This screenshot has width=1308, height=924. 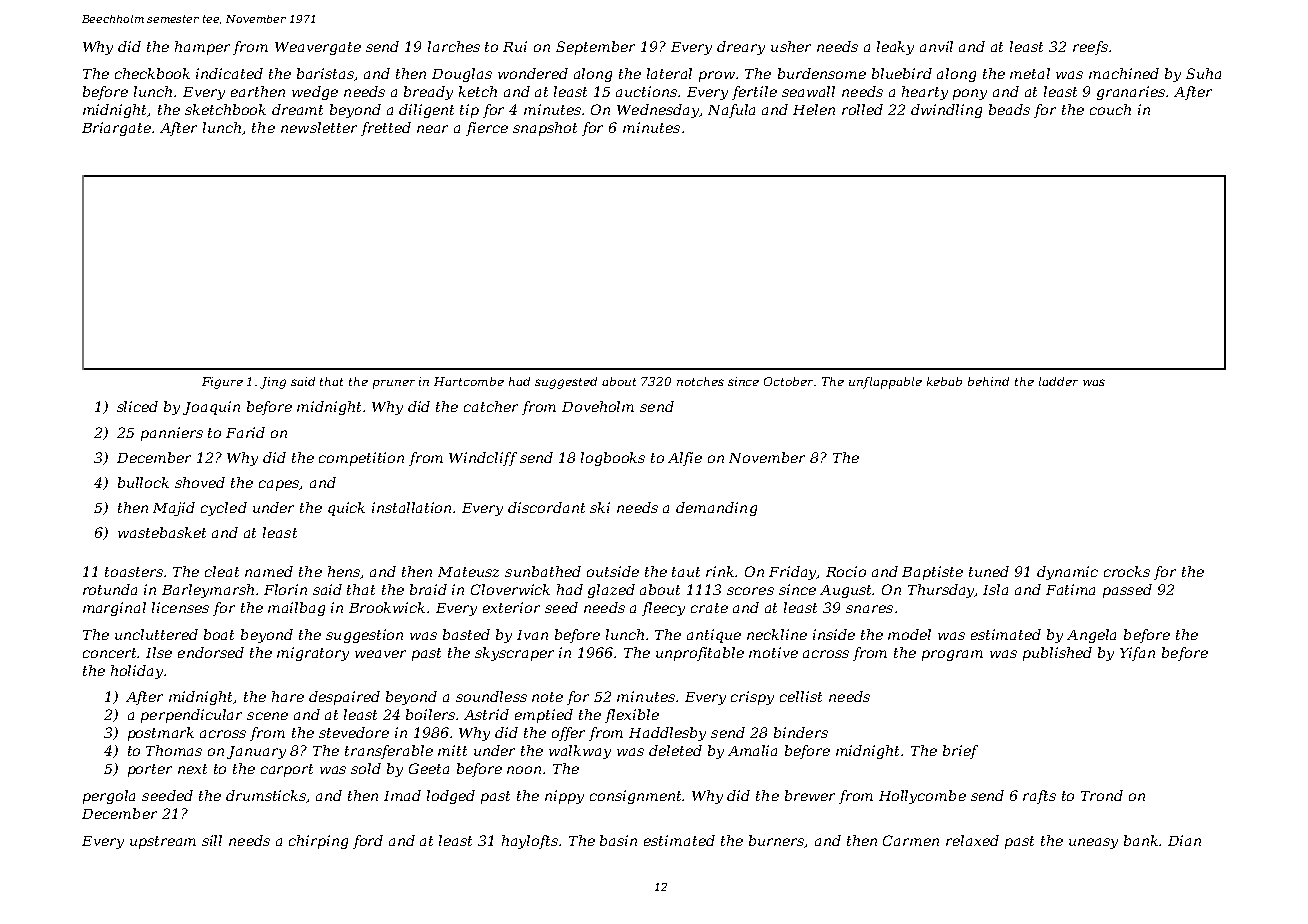 What do you see at coordinates (773, 652) in the screenshot?
I see `motive` at bounding box center [773, 652].
